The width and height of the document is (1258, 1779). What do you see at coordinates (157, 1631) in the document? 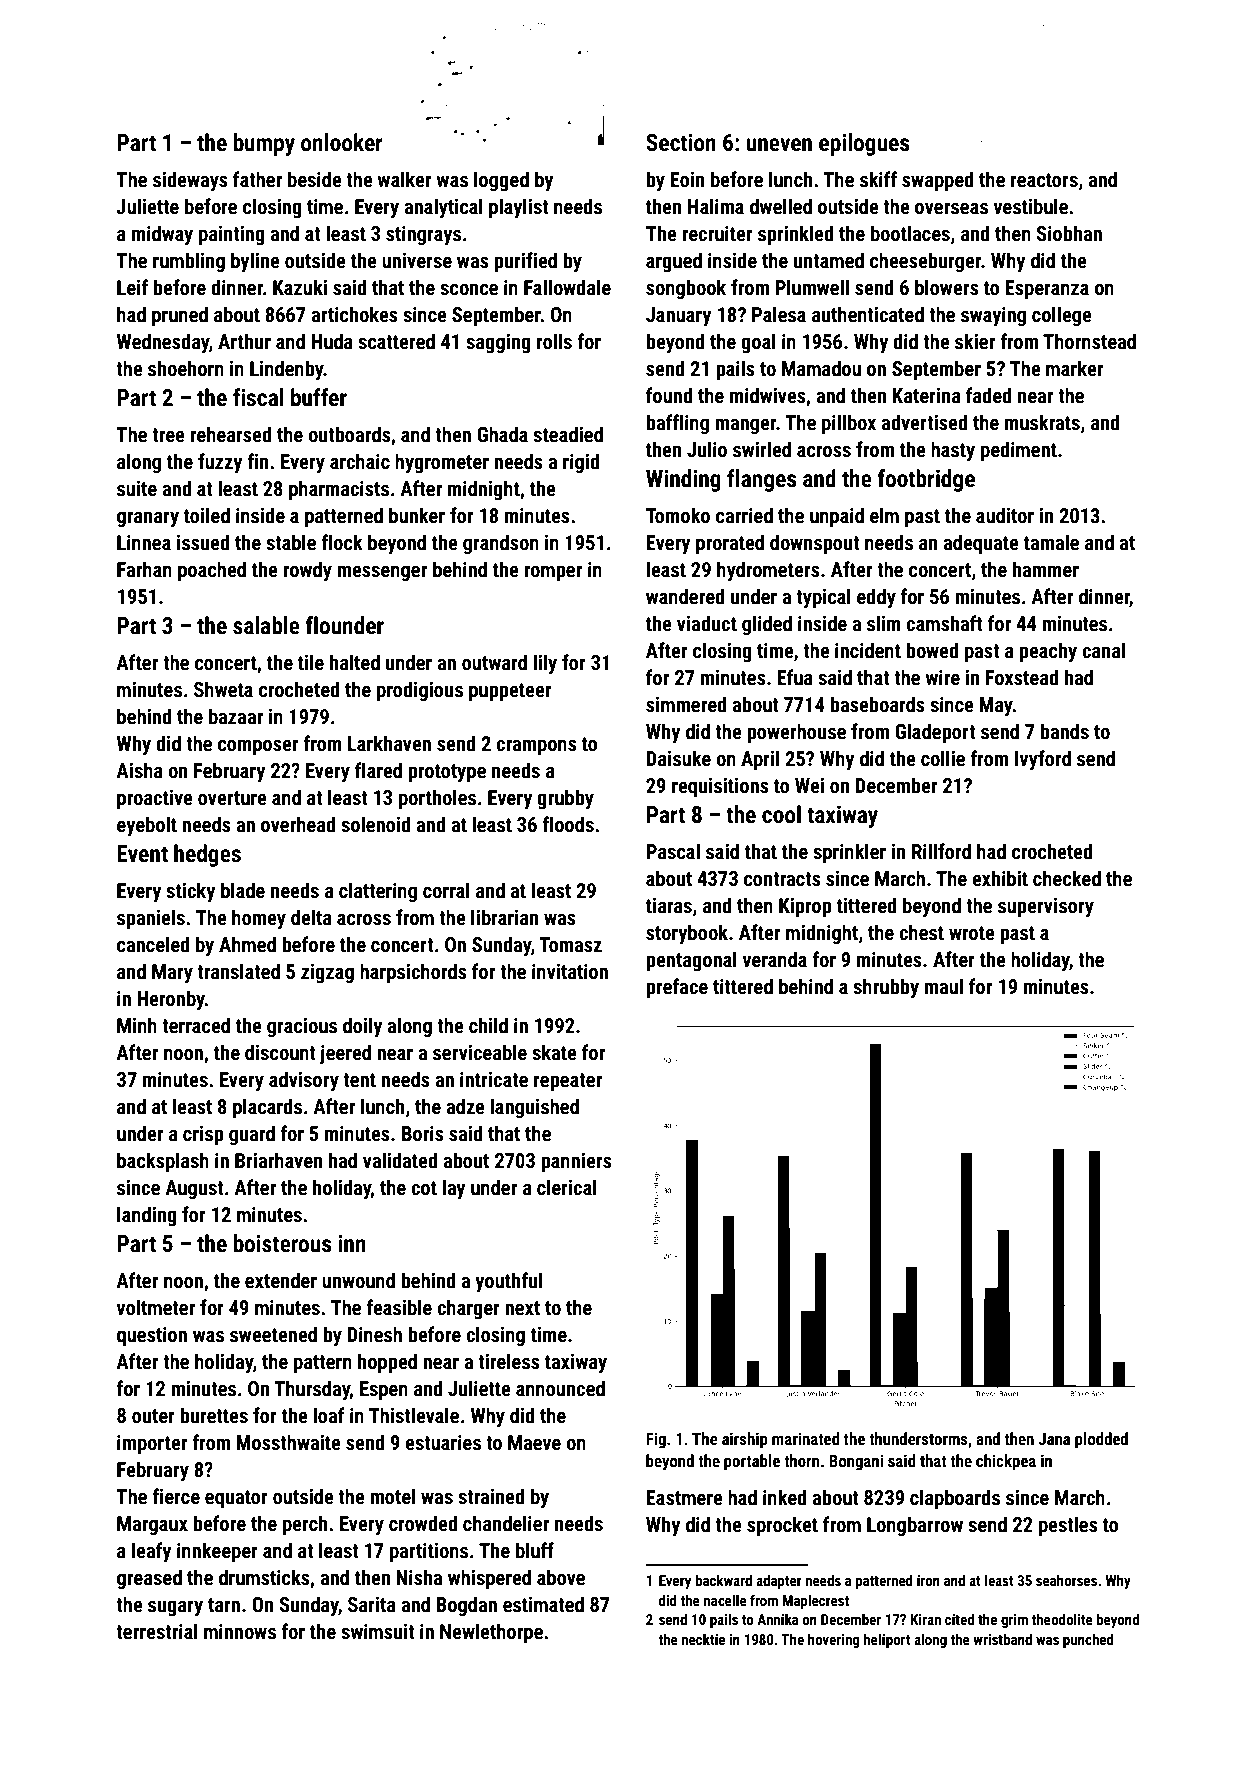
I see `terrestrial` at bounding box center [157, 1631].
